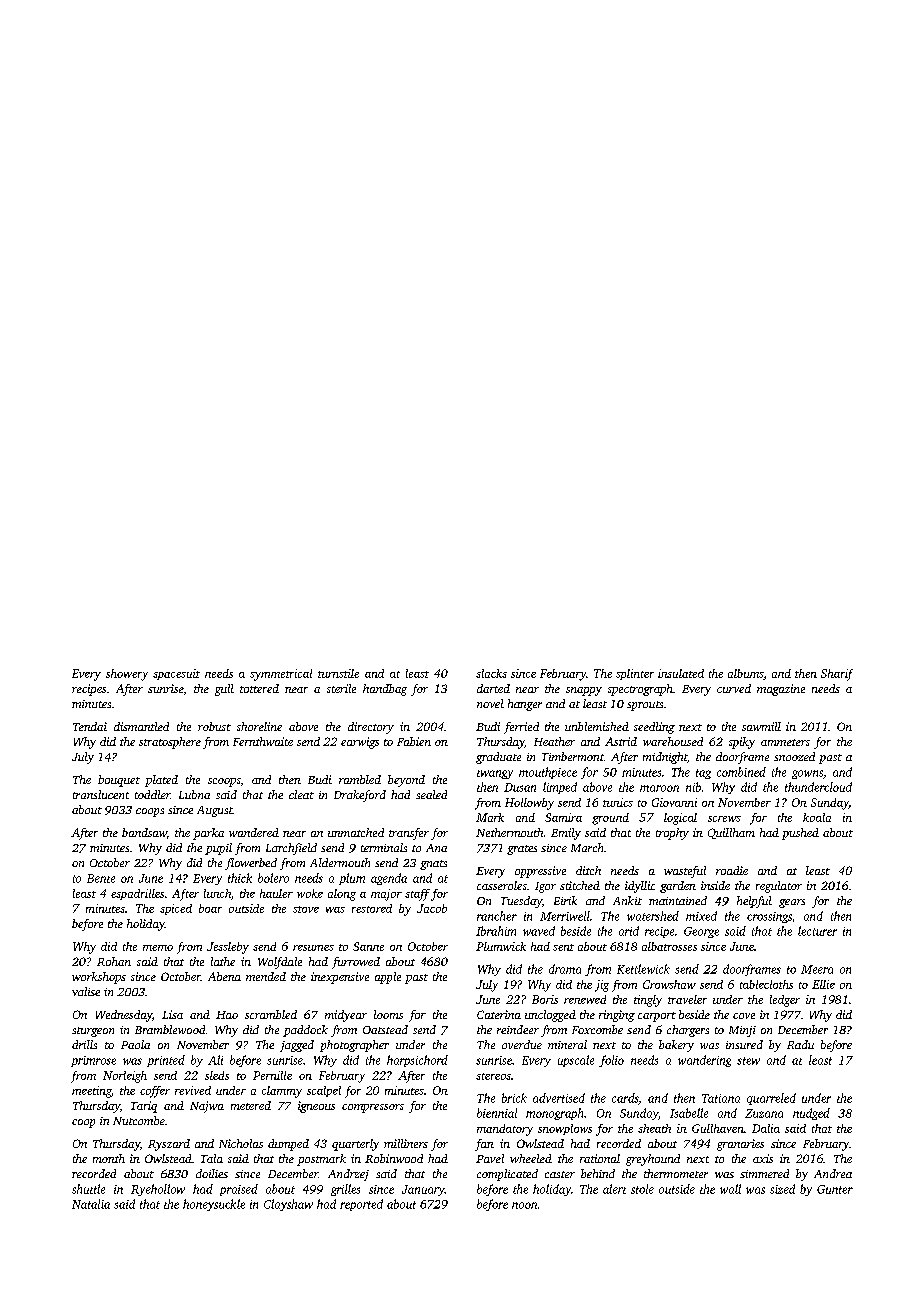  I want to click on plated, so click(161, 781).
